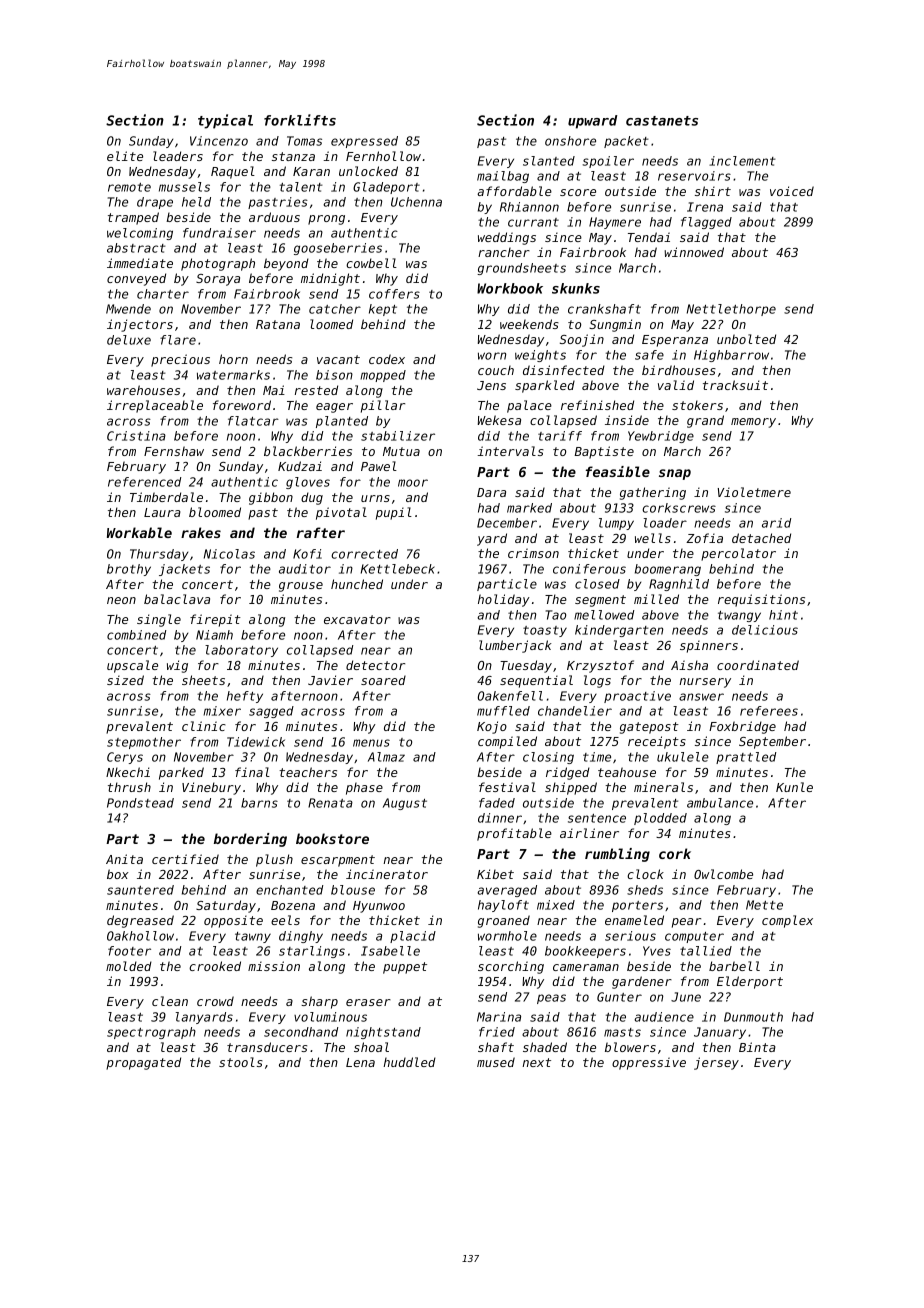  What do you see at coordinates (383, 376) in the image?
I see `mopped` at bounding box center [383, 376].
